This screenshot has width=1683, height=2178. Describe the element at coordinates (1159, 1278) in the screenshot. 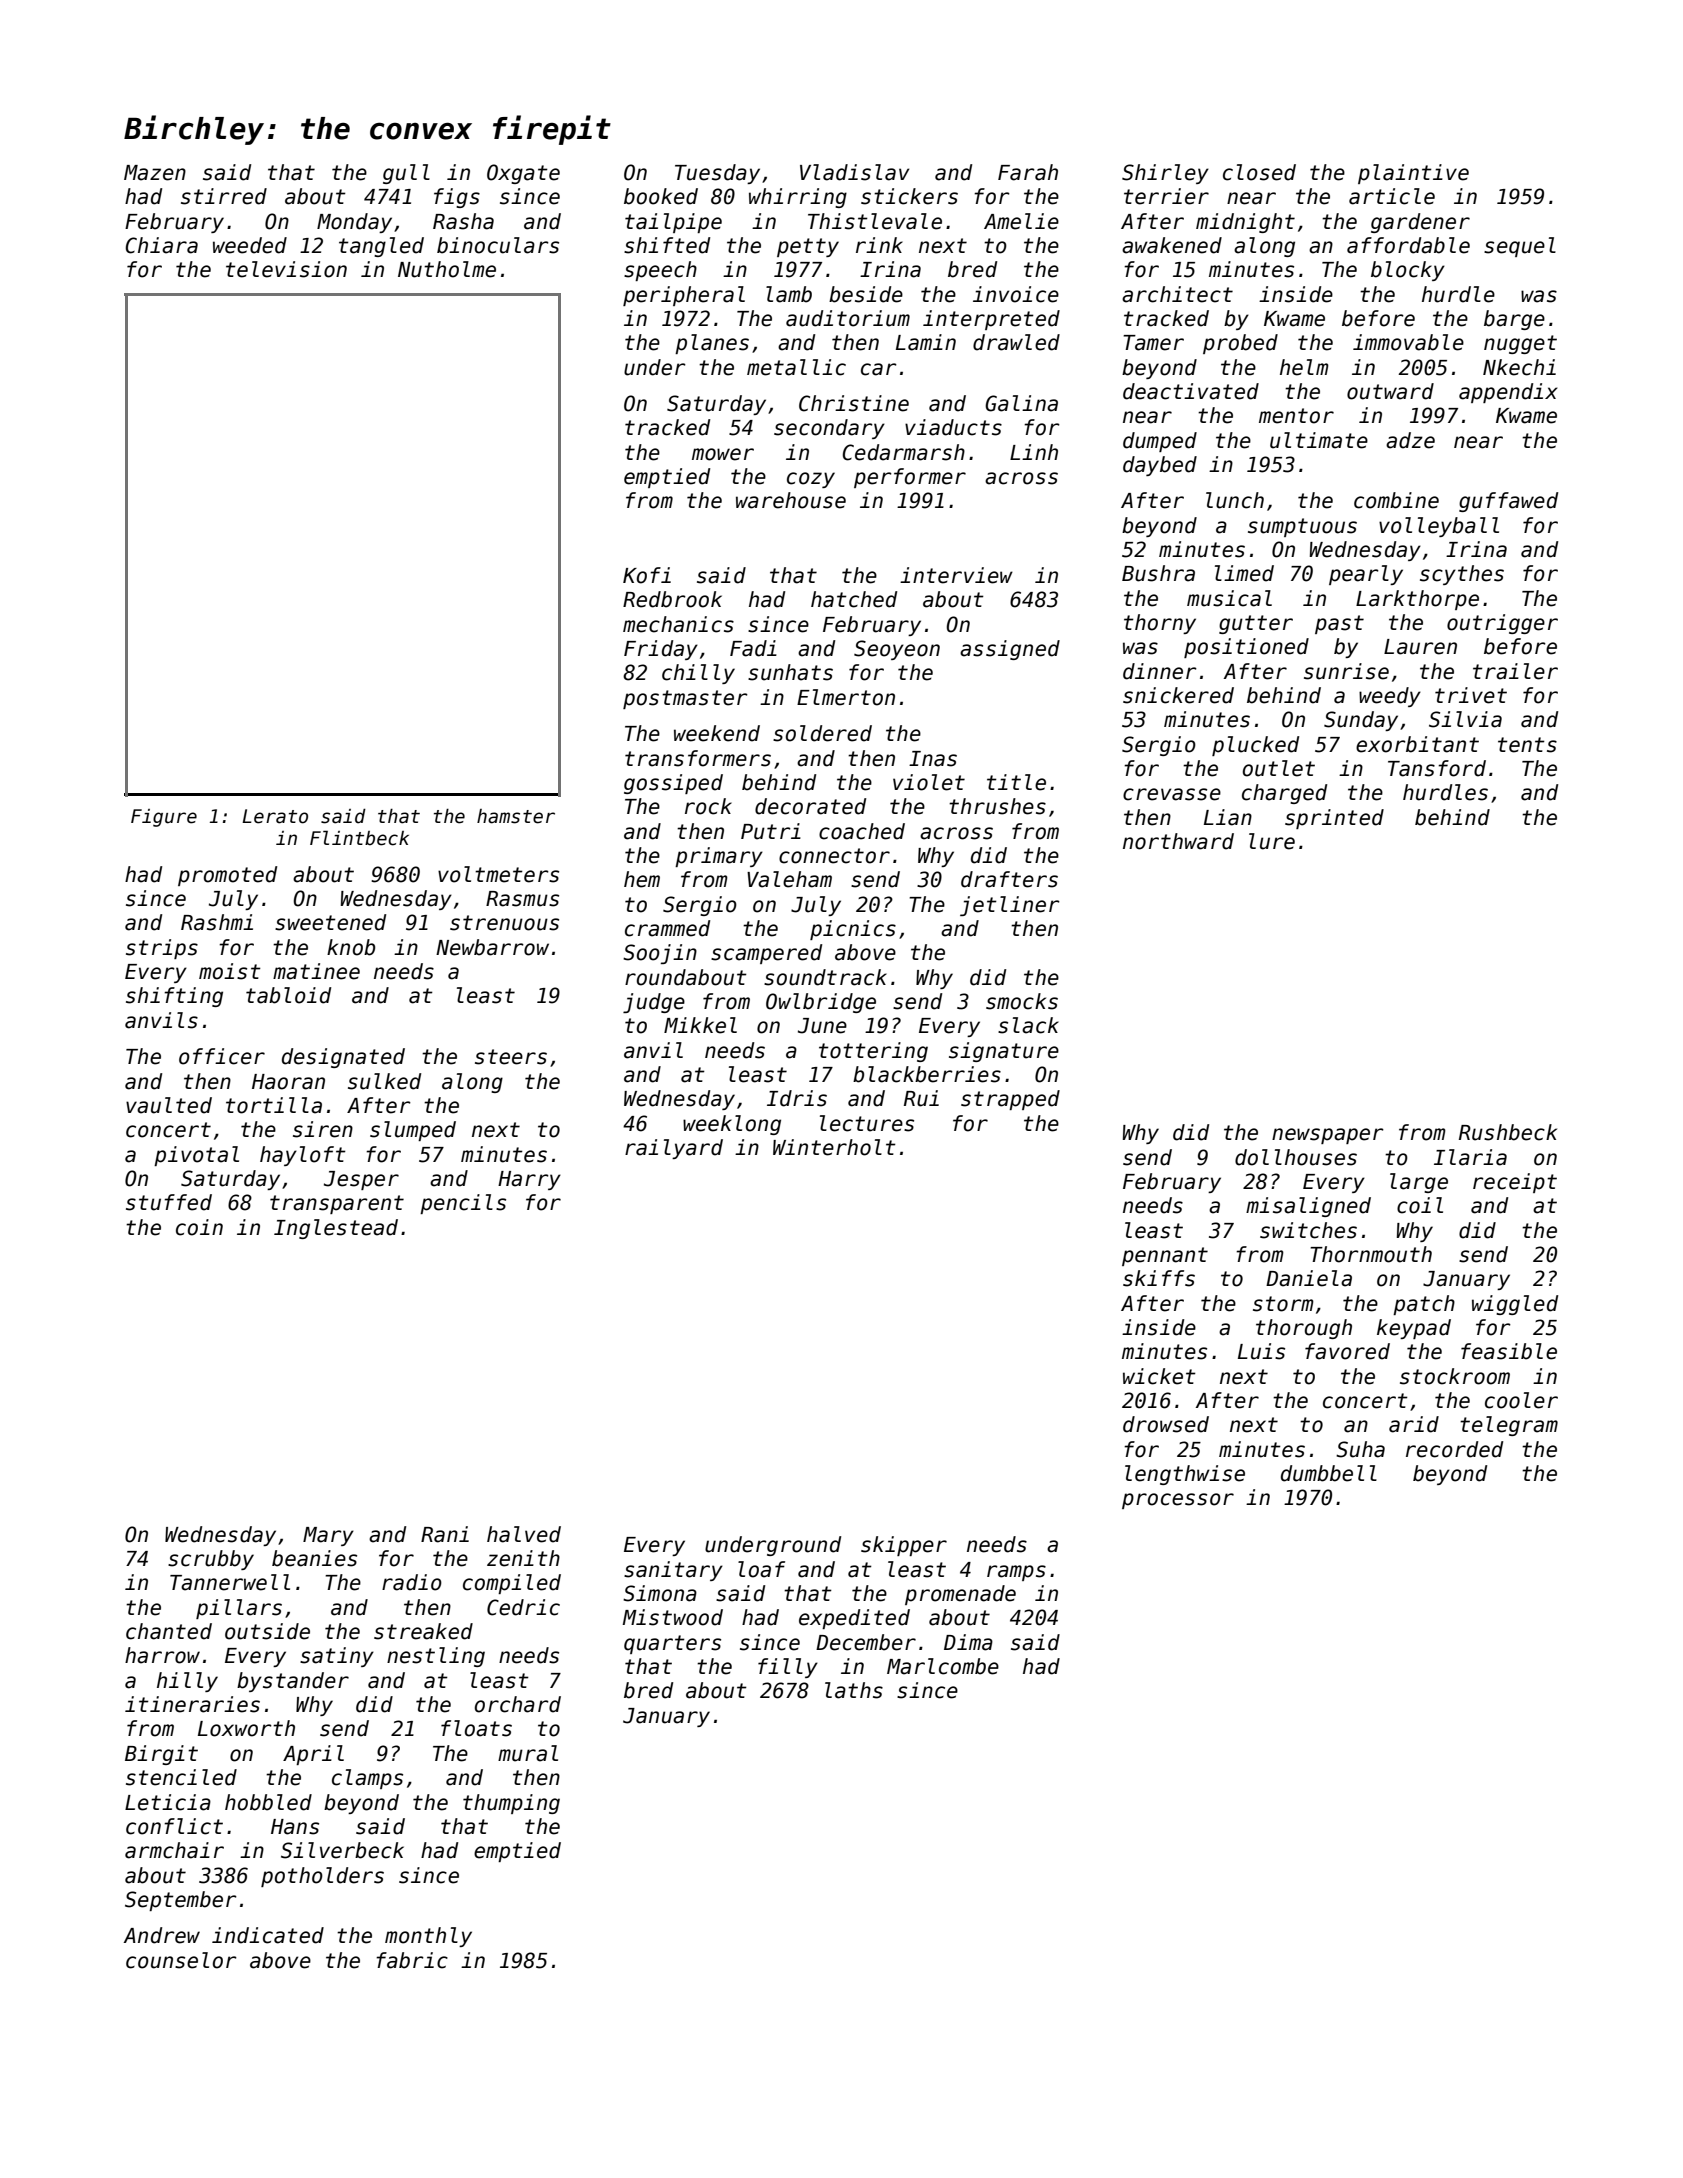

I see `skiffs` at that location.
